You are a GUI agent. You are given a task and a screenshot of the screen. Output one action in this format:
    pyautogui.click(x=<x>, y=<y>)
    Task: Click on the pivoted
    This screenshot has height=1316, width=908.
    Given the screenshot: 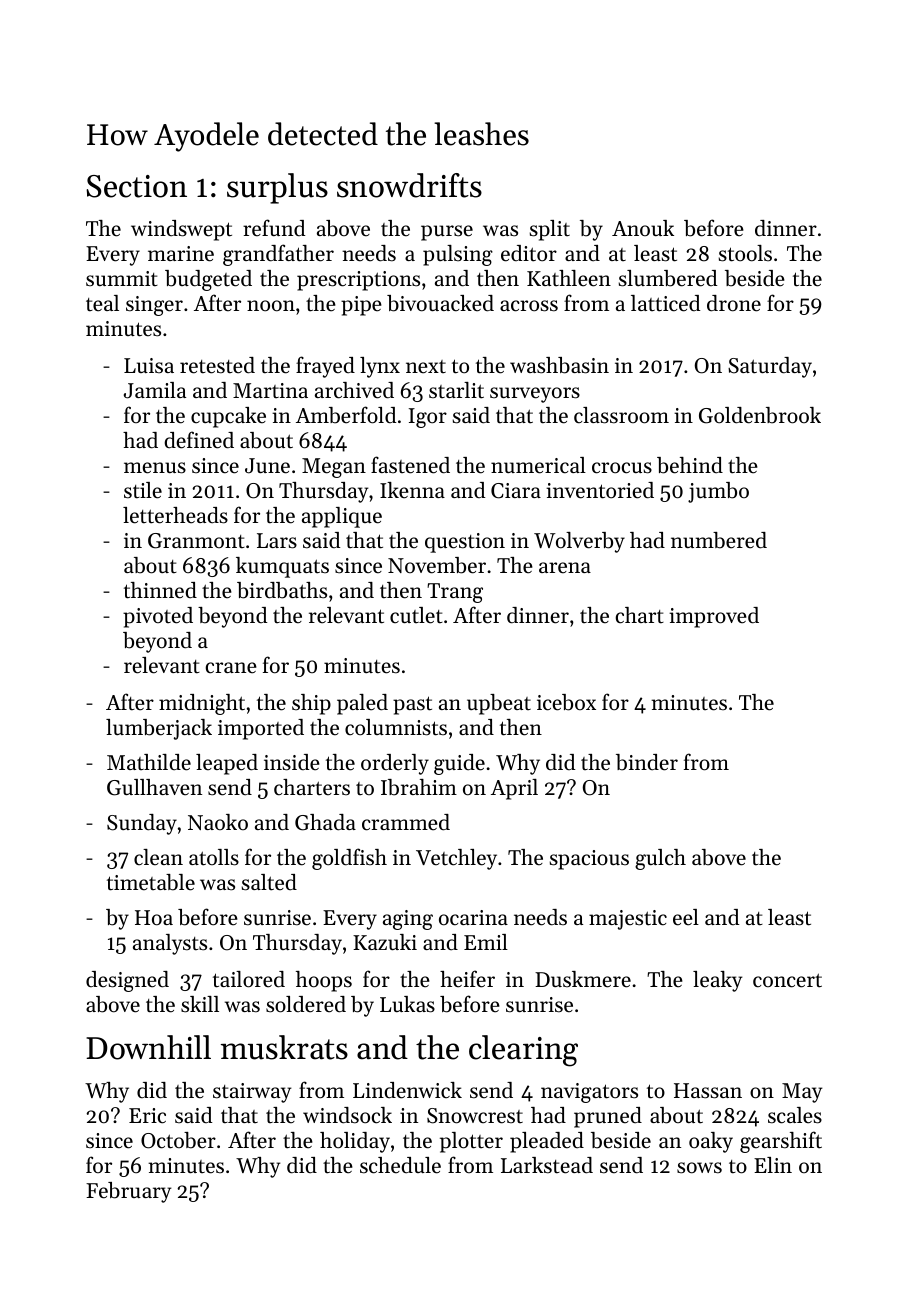 What is the action you would take?
    pyautogui.click(x=158, y=617)
